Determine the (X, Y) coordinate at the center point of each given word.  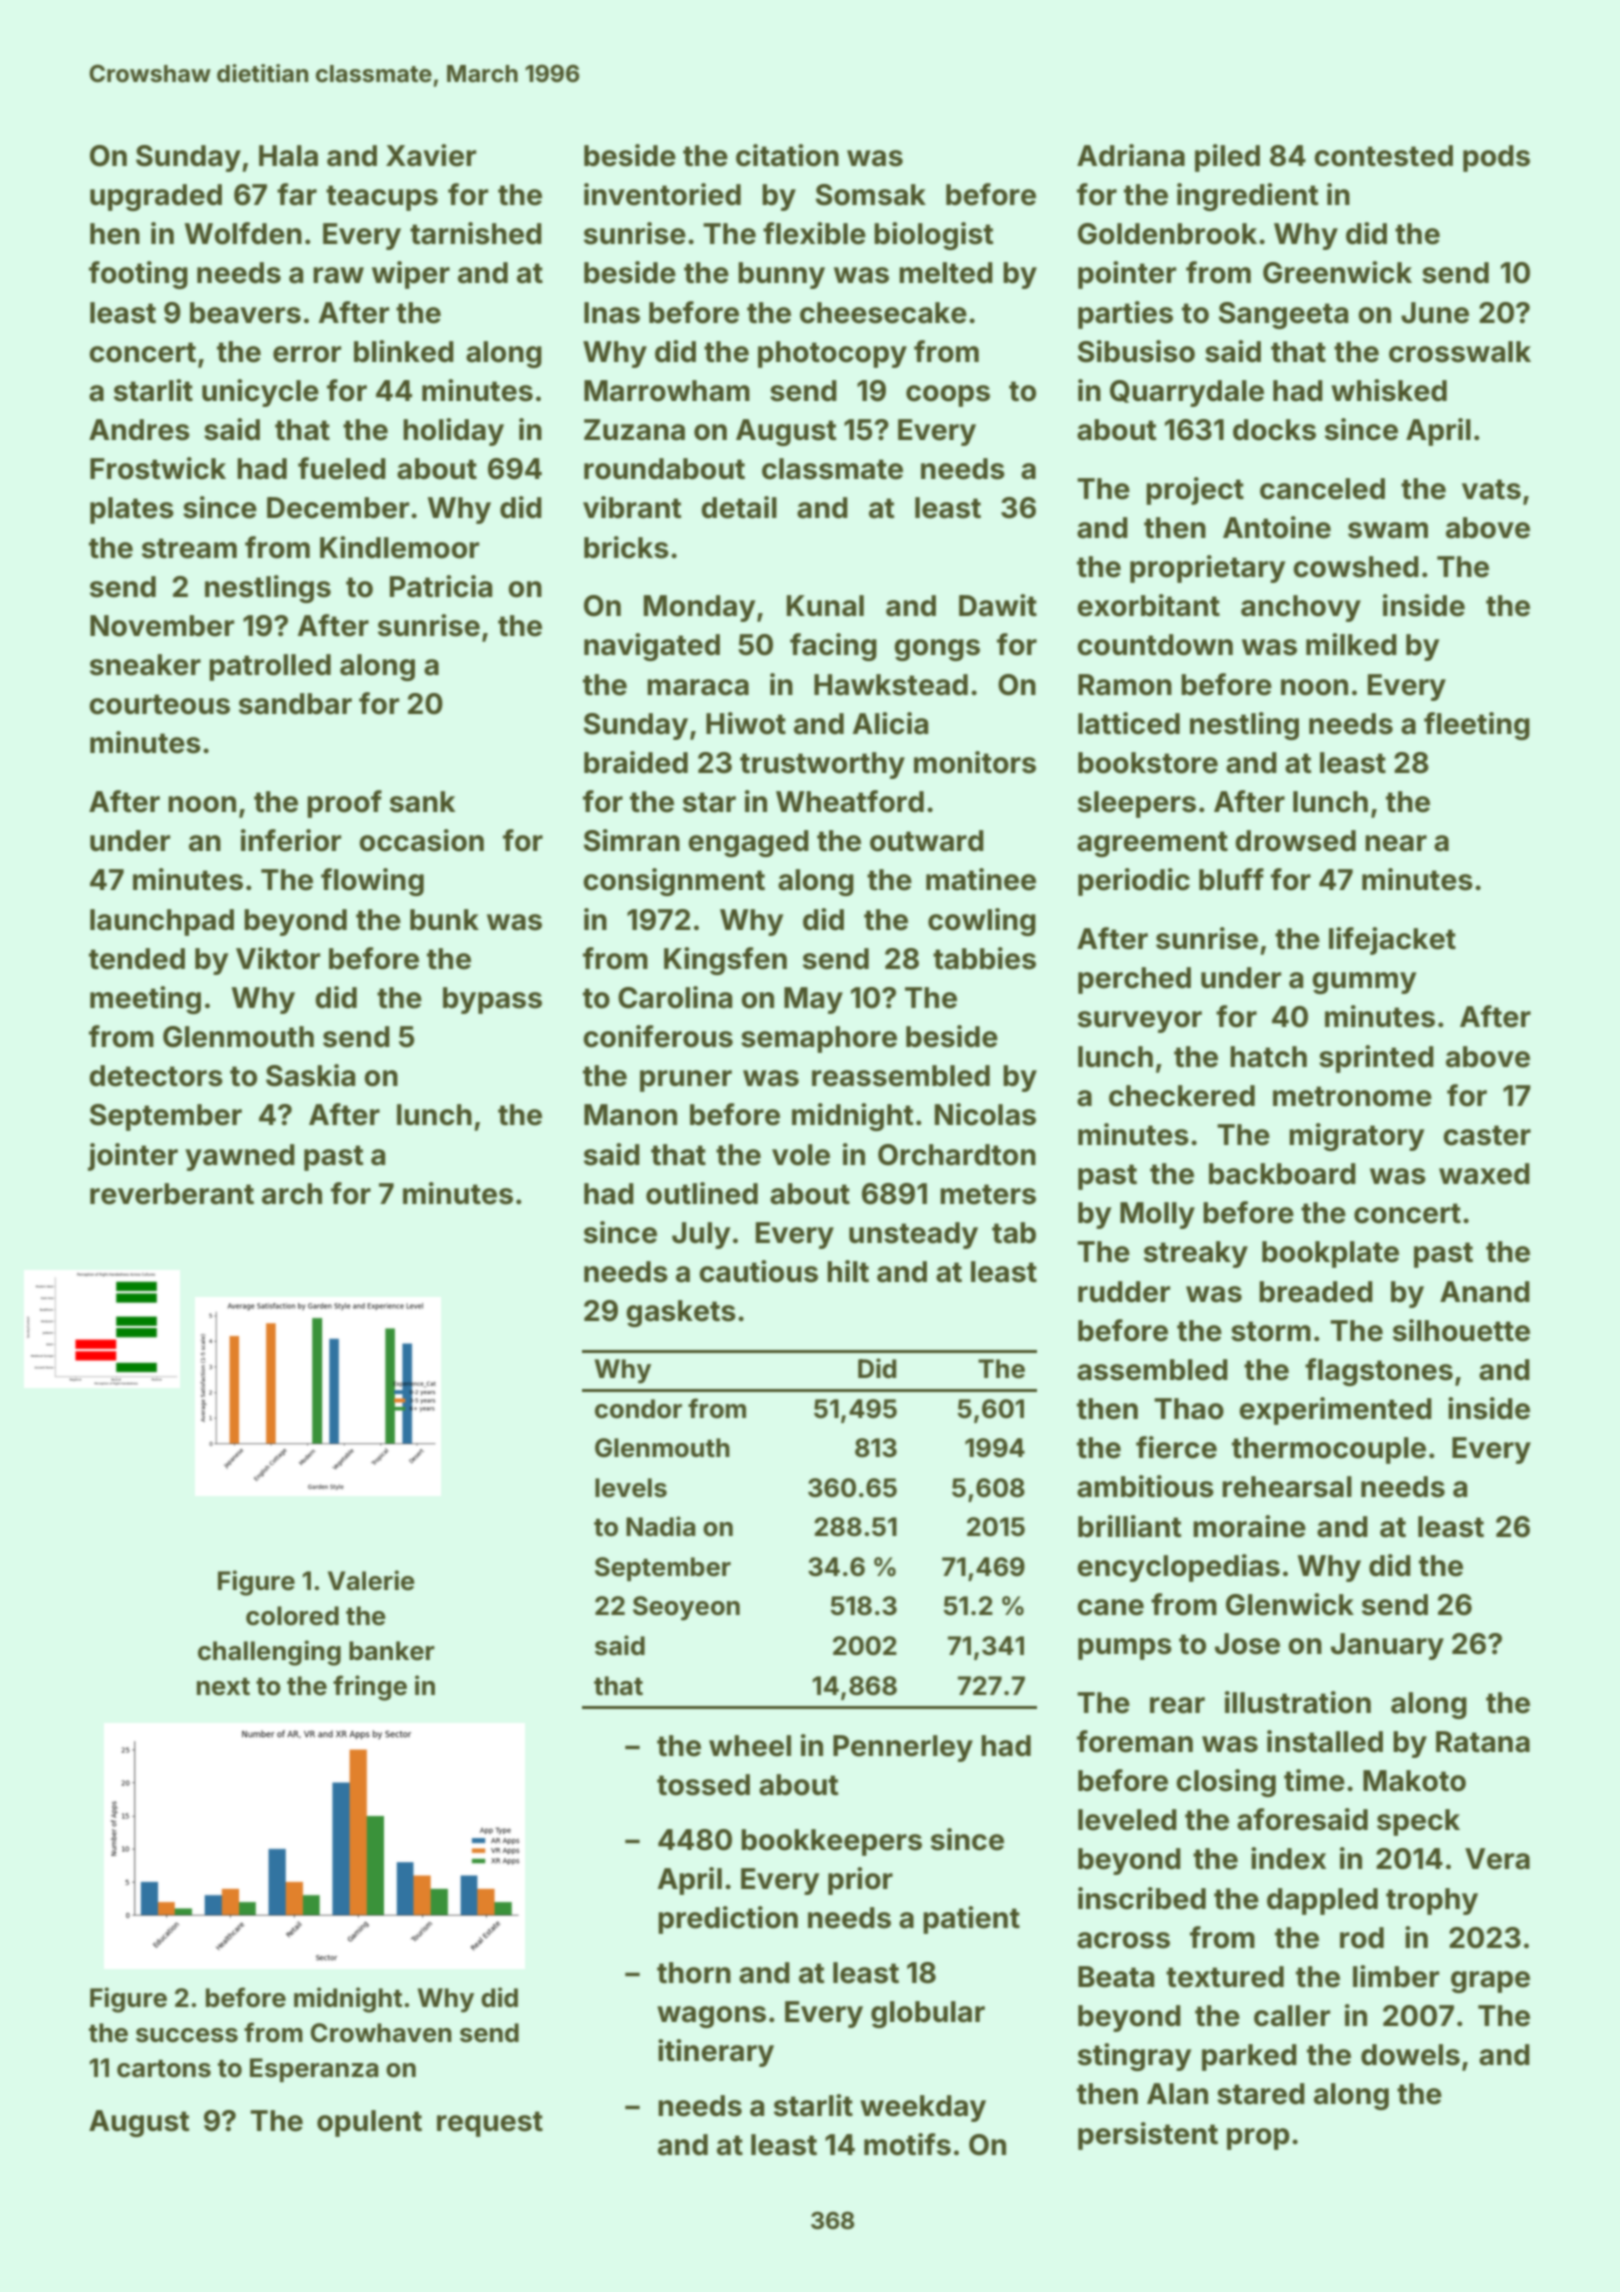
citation (787, 155)
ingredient (1248, 197)
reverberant (172, 1194)
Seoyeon (686, 1608)
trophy (1432, 1901)
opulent (369, 2123)
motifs (907, 2144)
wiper (411, 275)
